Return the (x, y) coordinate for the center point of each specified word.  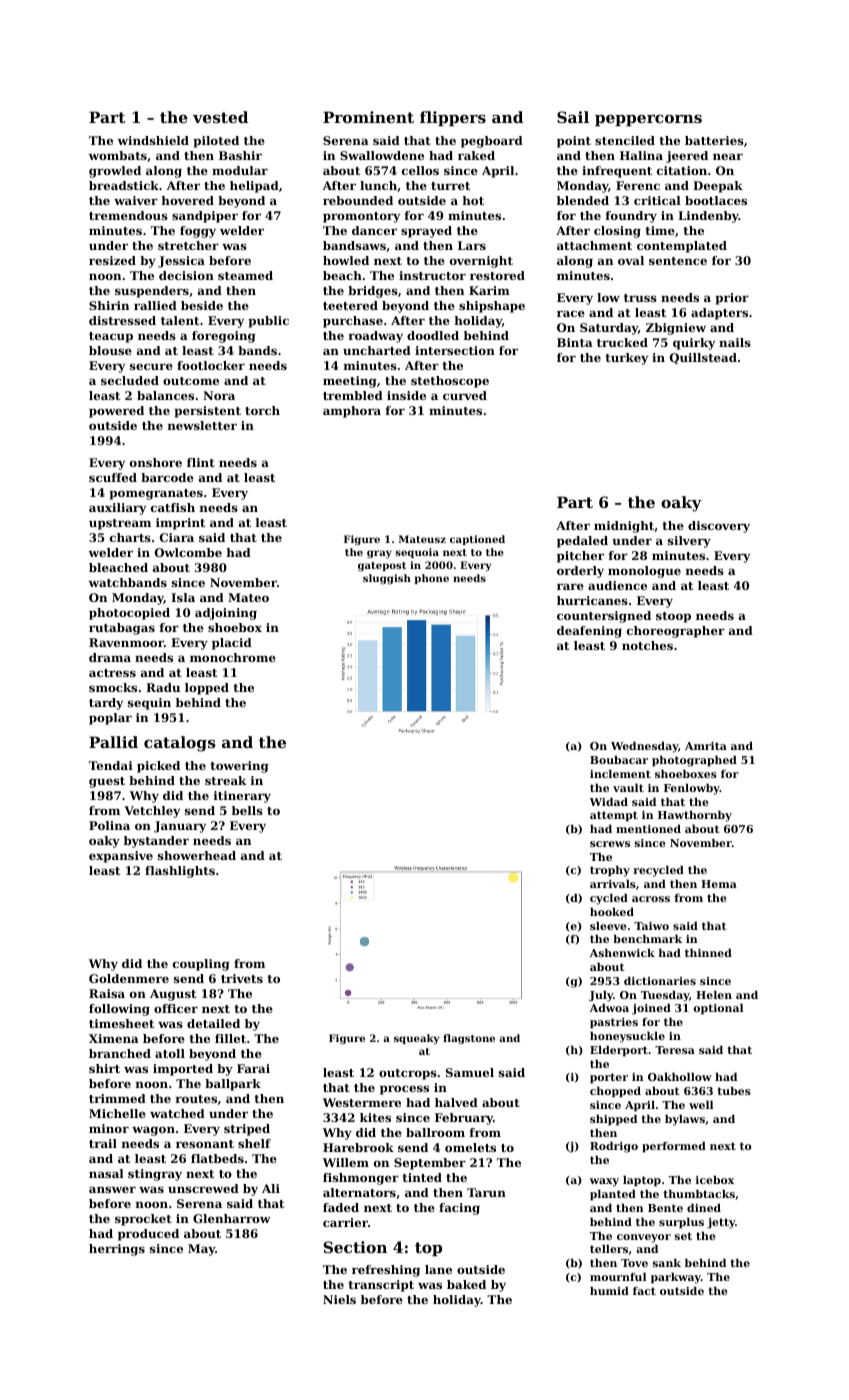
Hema (719, 884)
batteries (714, 140)
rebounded (358, 200)
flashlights (180, 872)
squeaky (416, 1039)
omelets (470, 1147)
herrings (117, 1250)
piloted (216, 142)
